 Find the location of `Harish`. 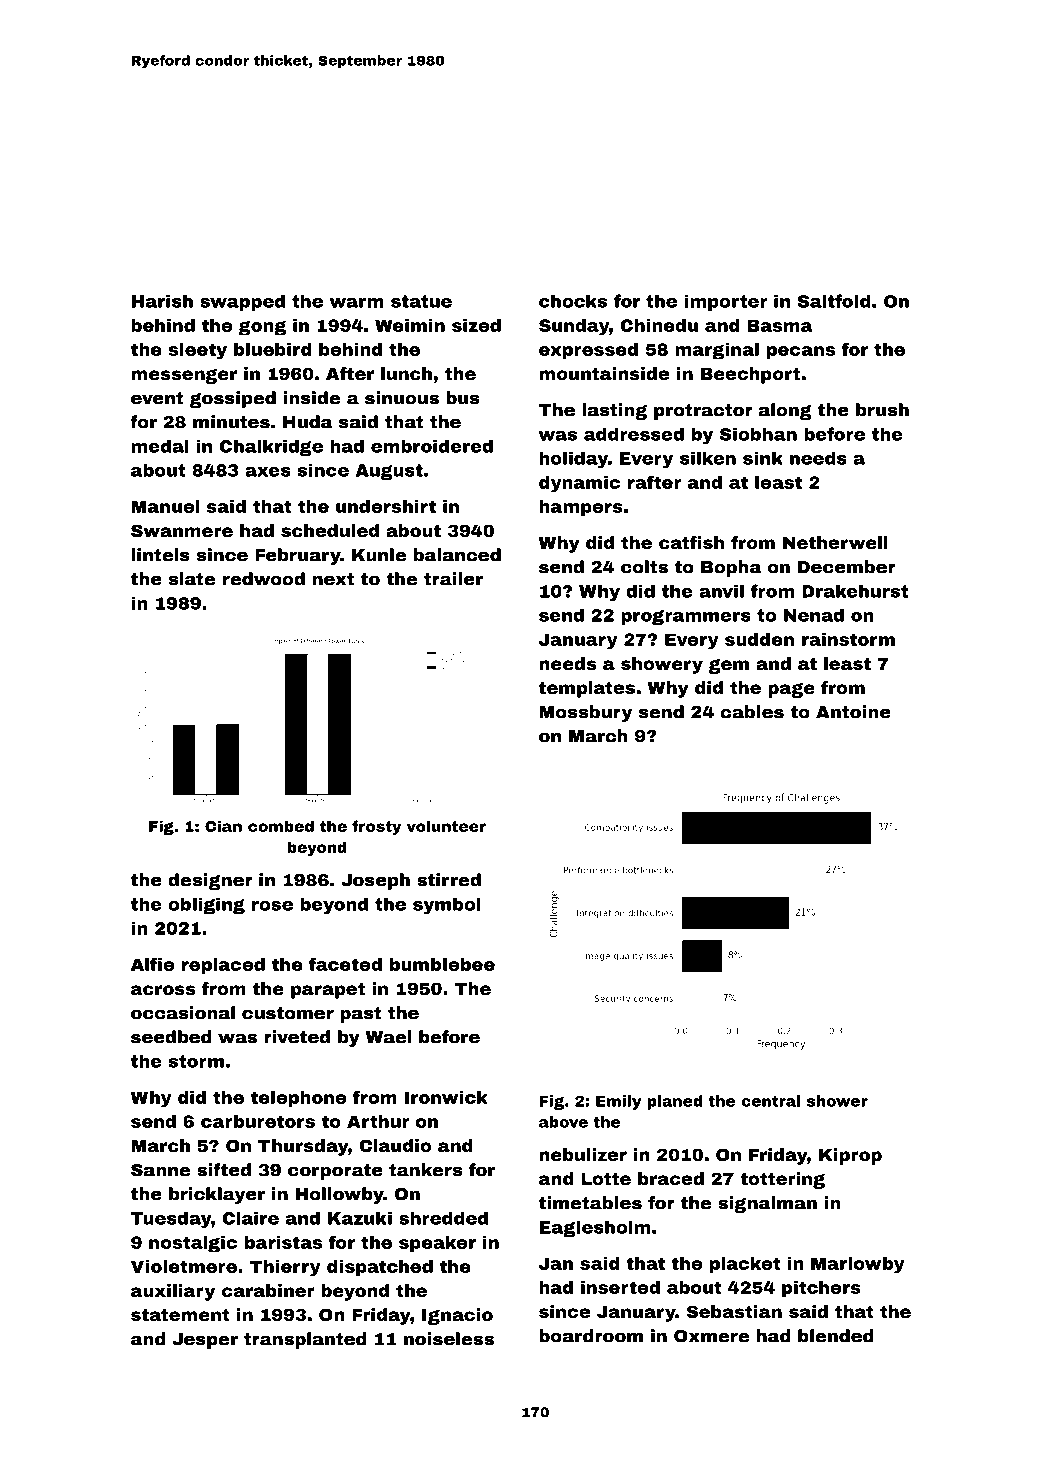

Harish is located at coordinates (162, 301).
